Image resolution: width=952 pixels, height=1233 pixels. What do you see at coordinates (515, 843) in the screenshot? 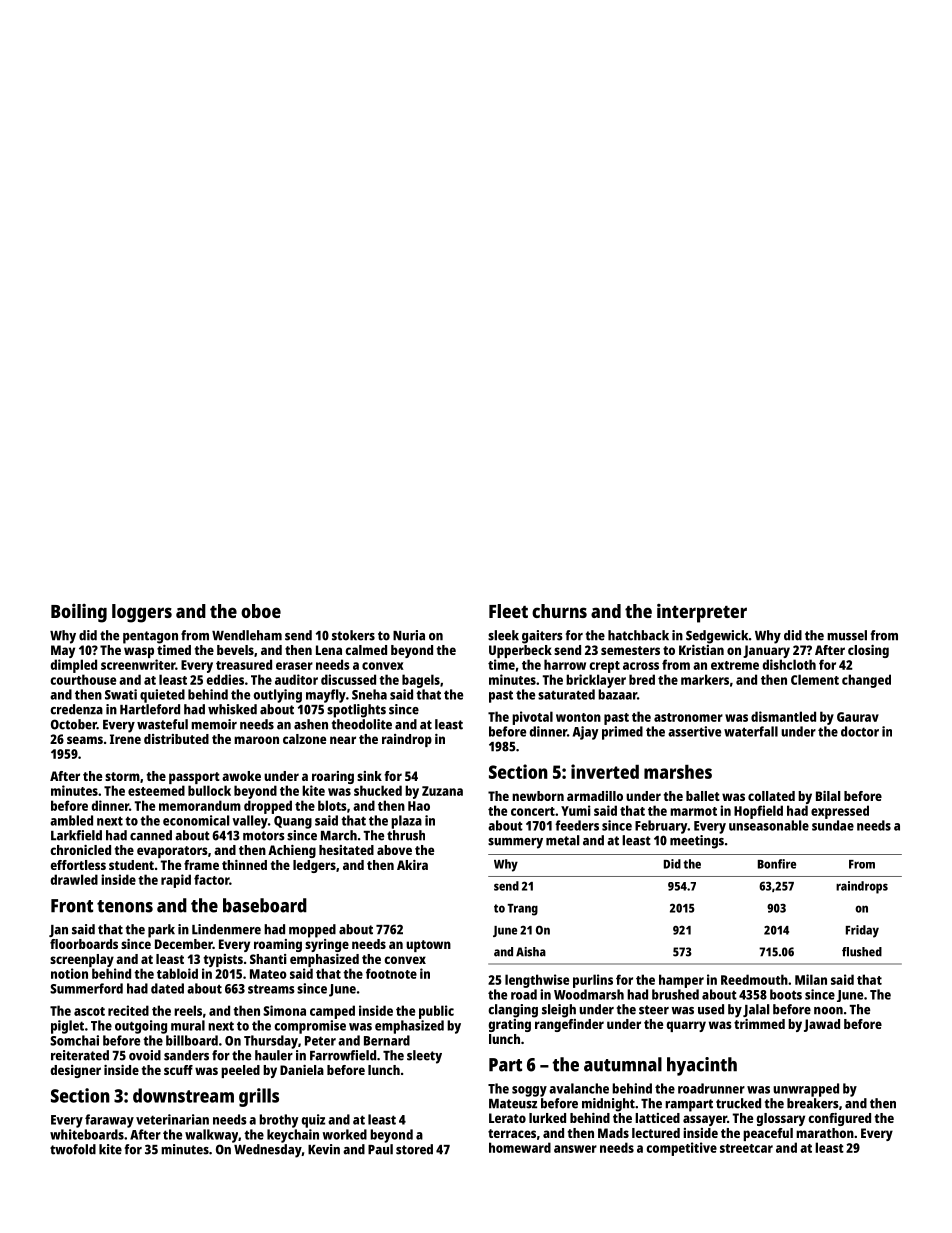
I see `summery` at bounding box center [515, 843].
